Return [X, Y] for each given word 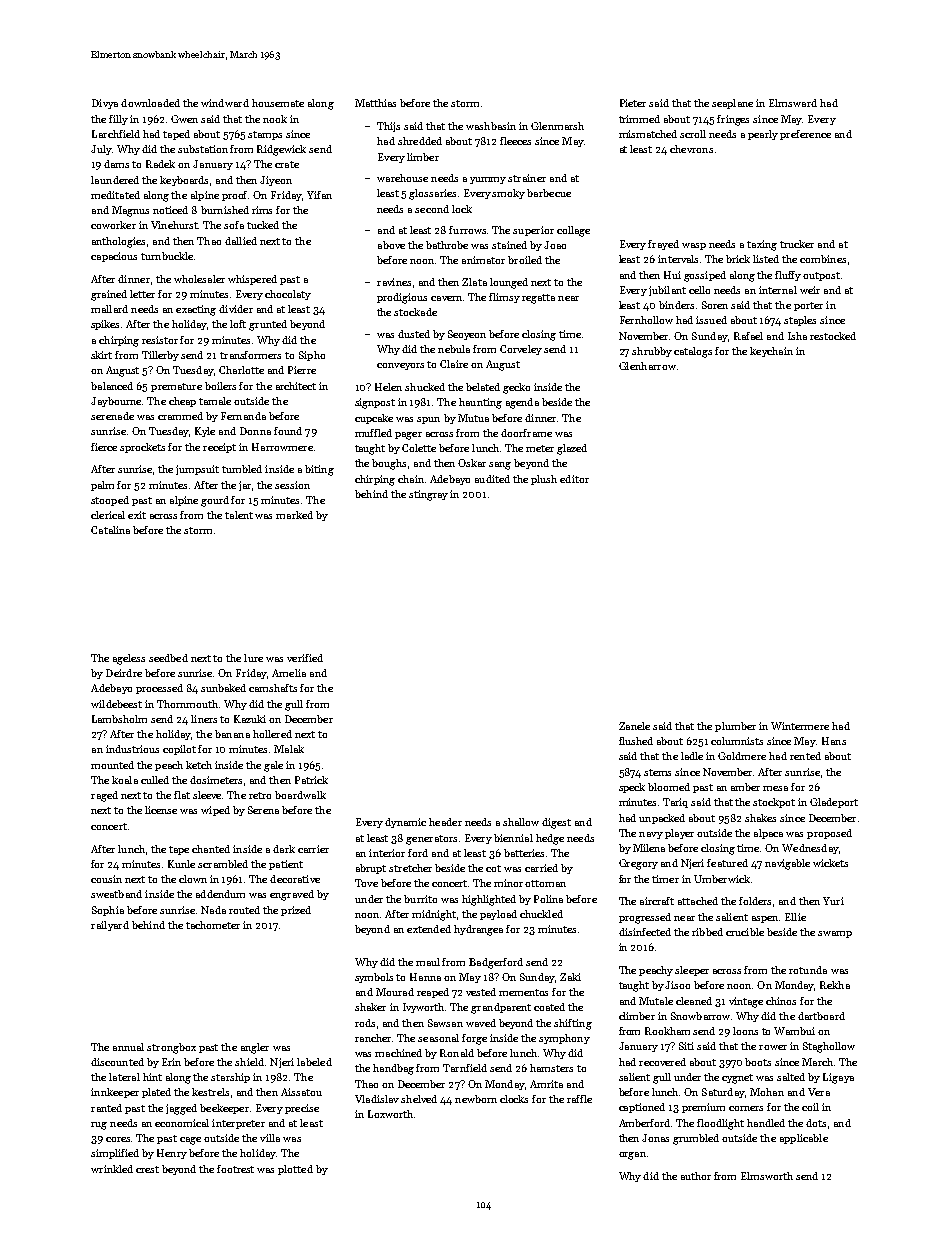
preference [805, 135]
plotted [295, 1170]
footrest [235, 1169]
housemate [278, 103]
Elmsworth [767, 1176]
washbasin [491, 126]
